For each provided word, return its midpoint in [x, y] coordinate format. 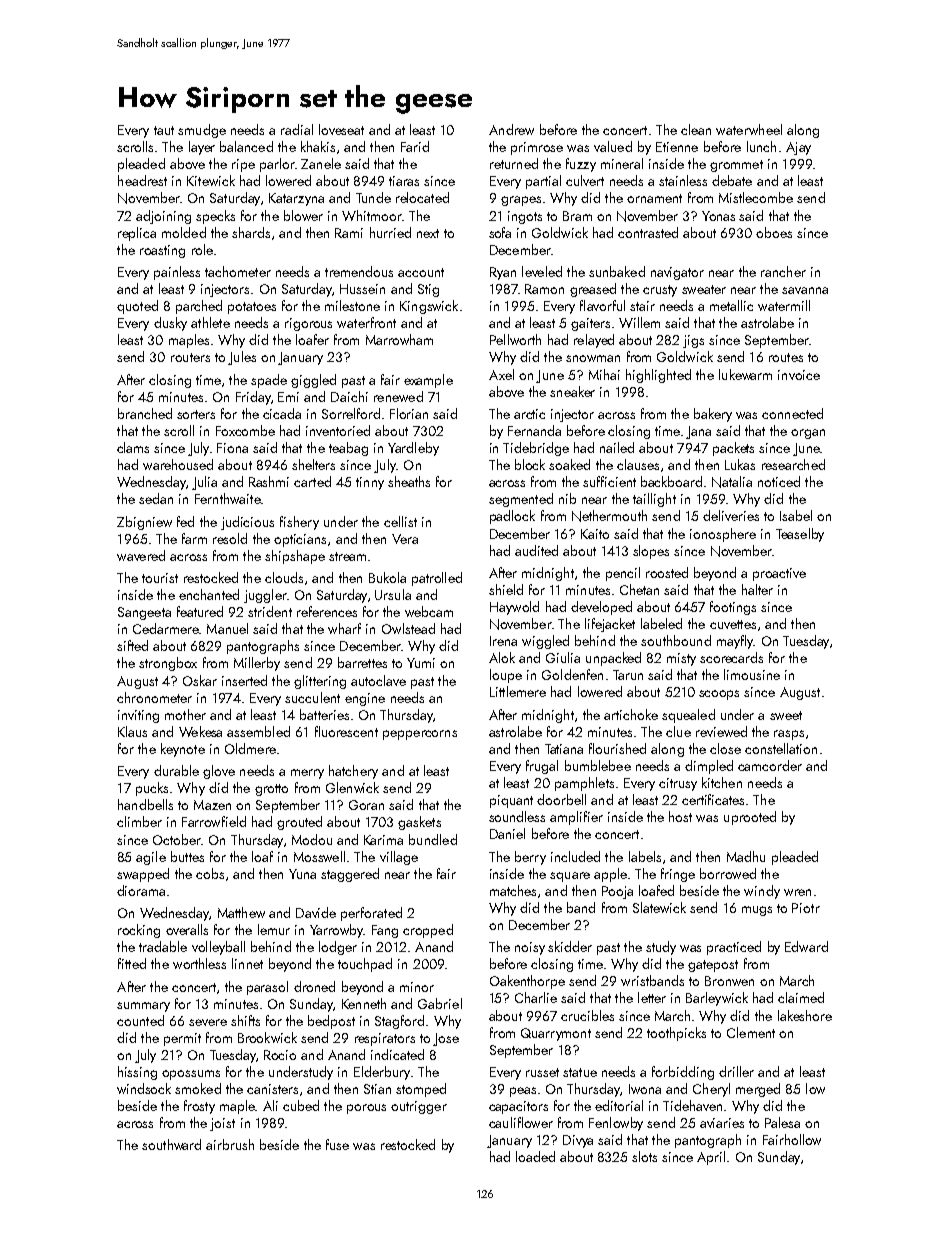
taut [164, 130]
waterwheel [749, 129]
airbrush [230, 1144]
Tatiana [564, 749]
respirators [385, 1039]
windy [762, 892]
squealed [688, 716]
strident [270, 611]
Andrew [511, 129]
